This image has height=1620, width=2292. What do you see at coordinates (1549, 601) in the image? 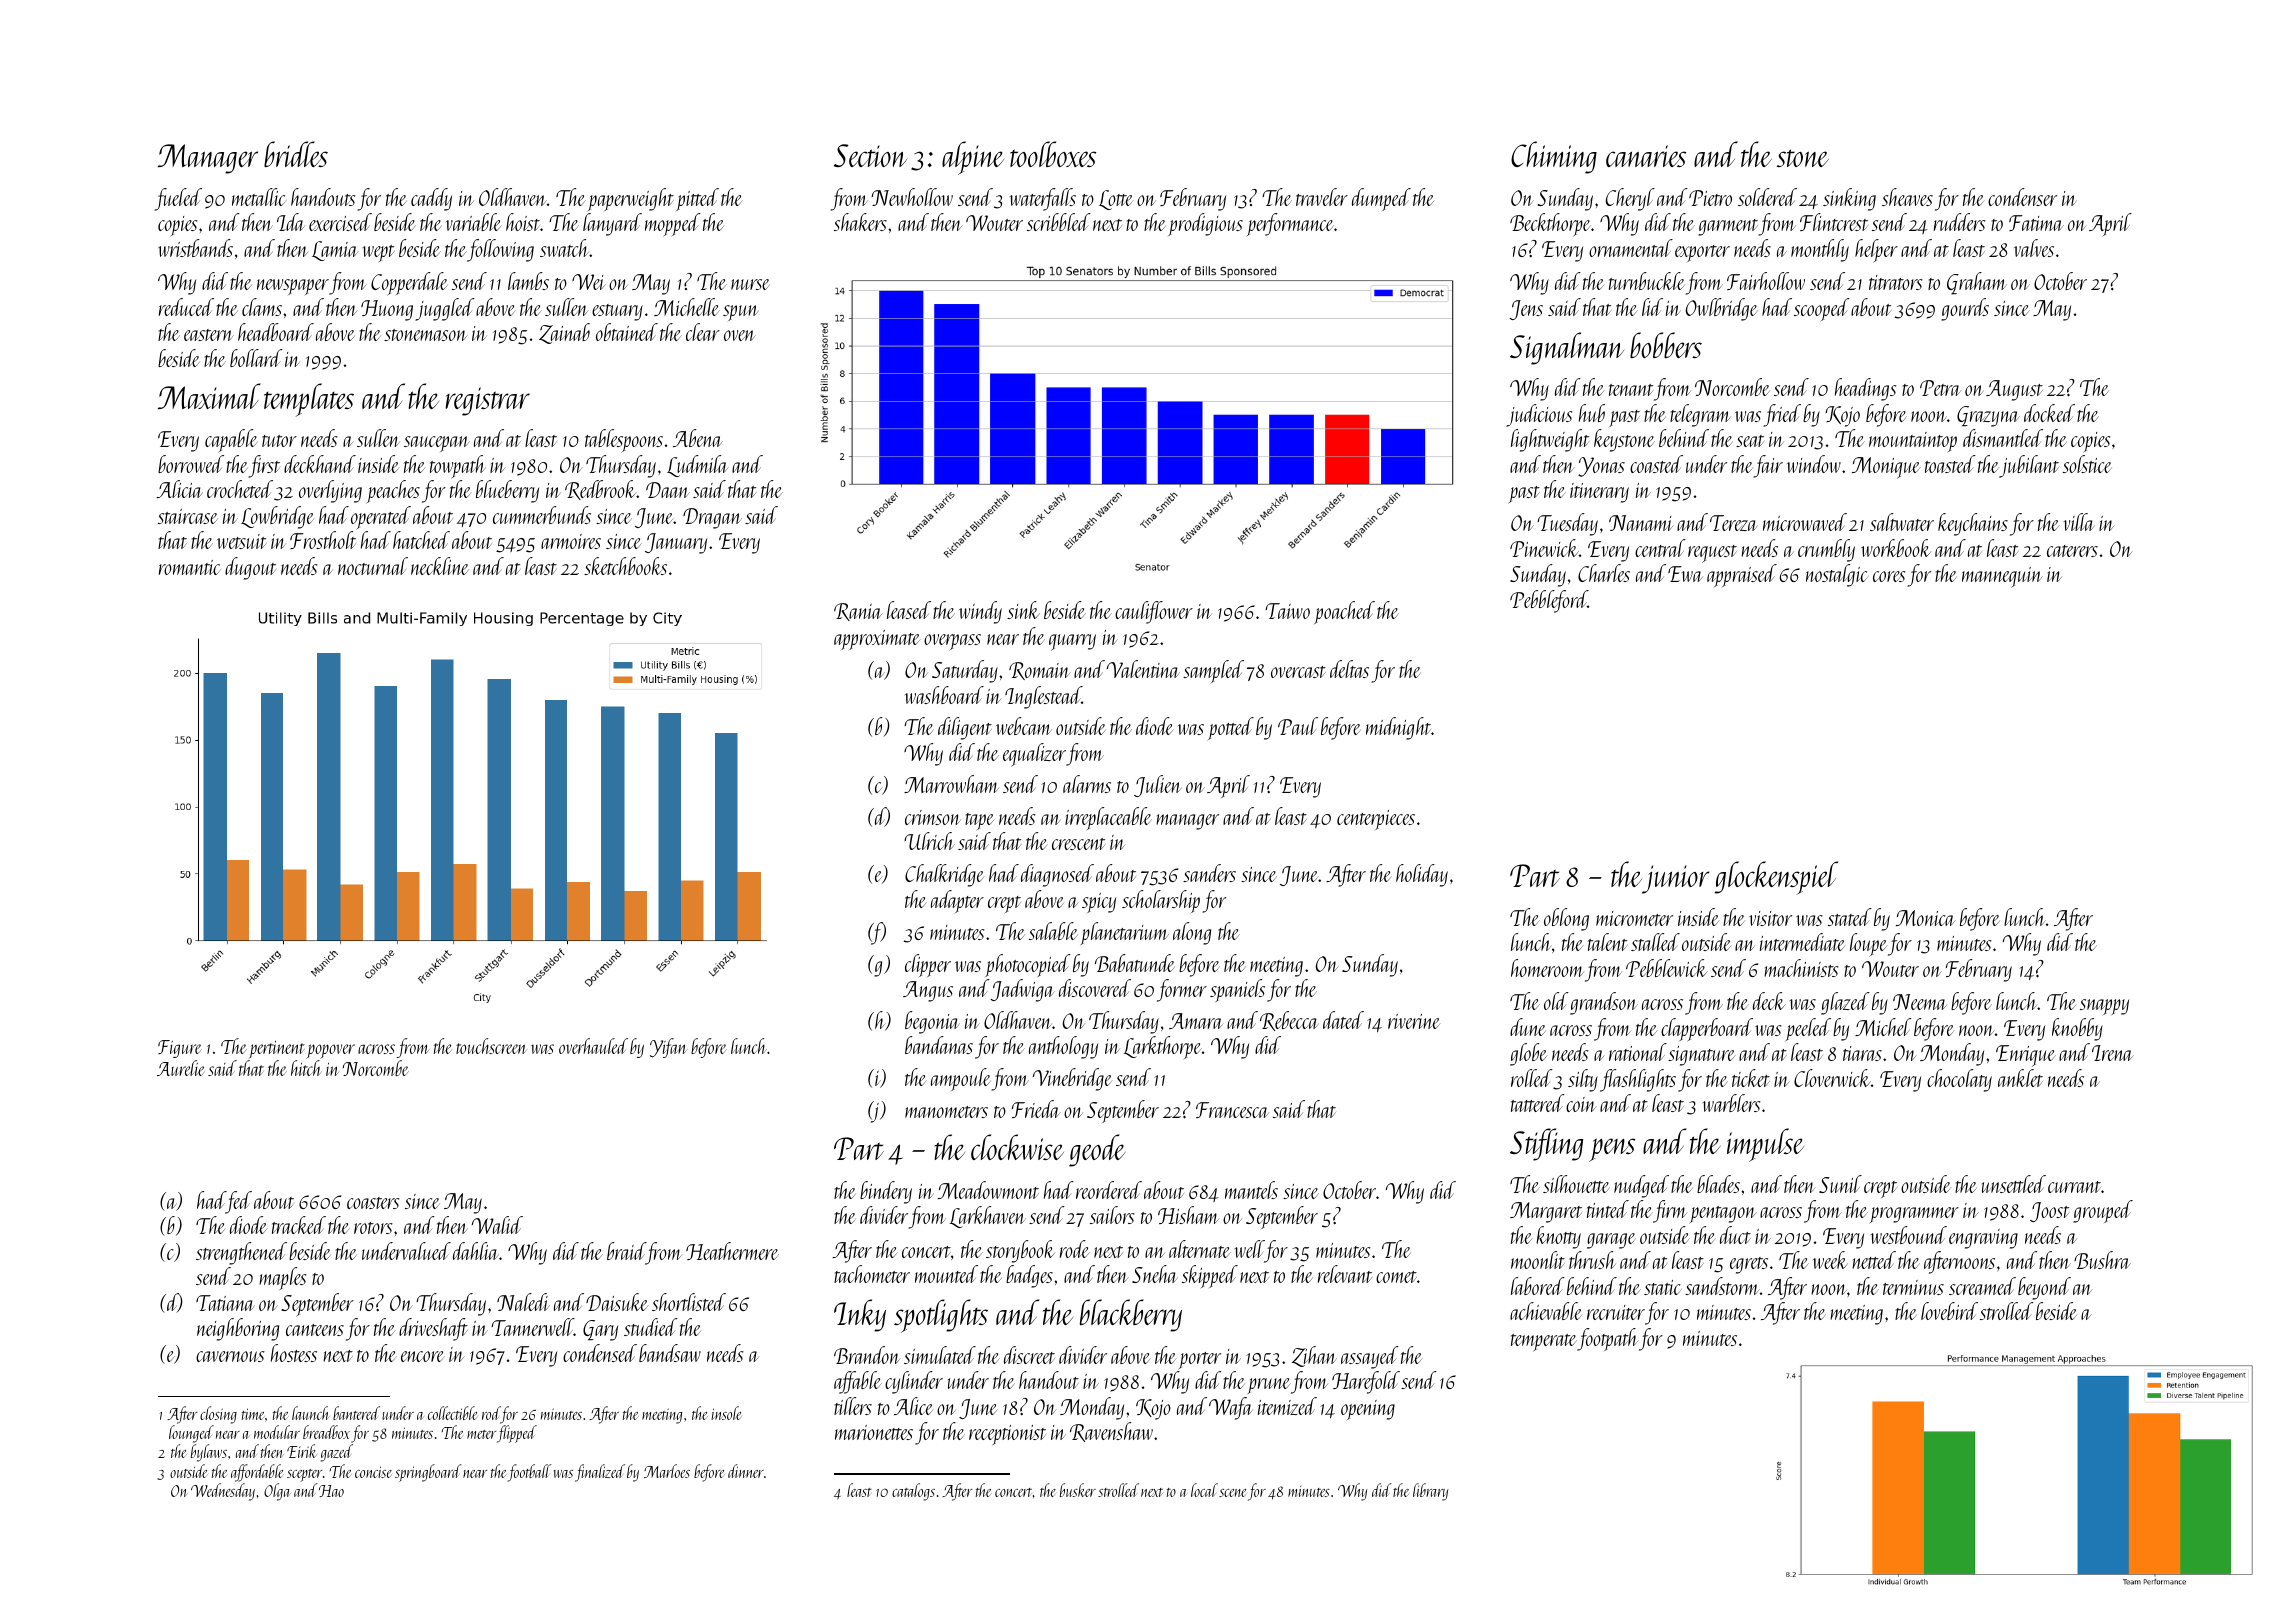
I see `Pebbleford` at bounding box center [1549, 601].
